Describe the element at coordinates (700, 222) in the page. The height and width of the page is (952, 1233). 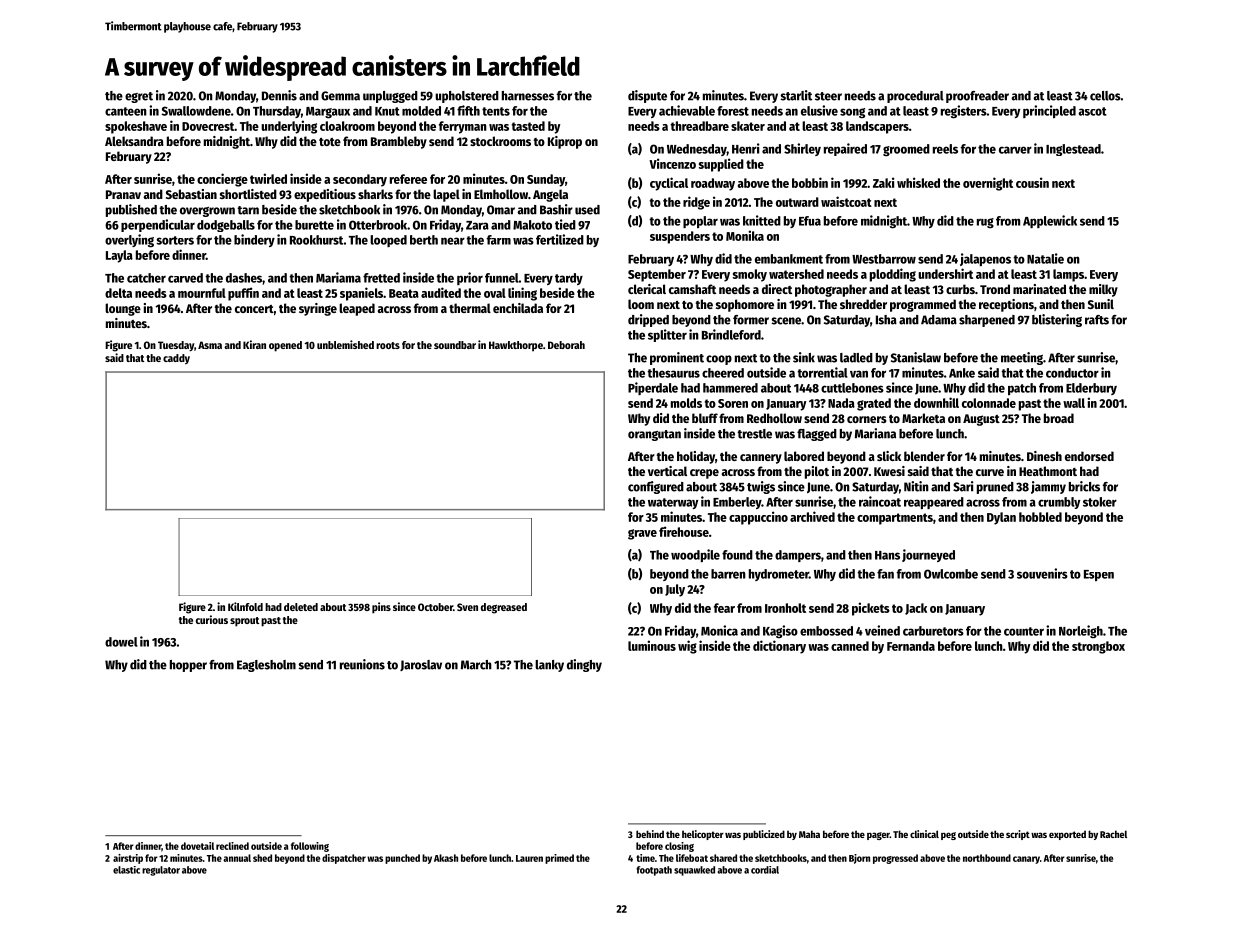
I see `poplar` at that location.
